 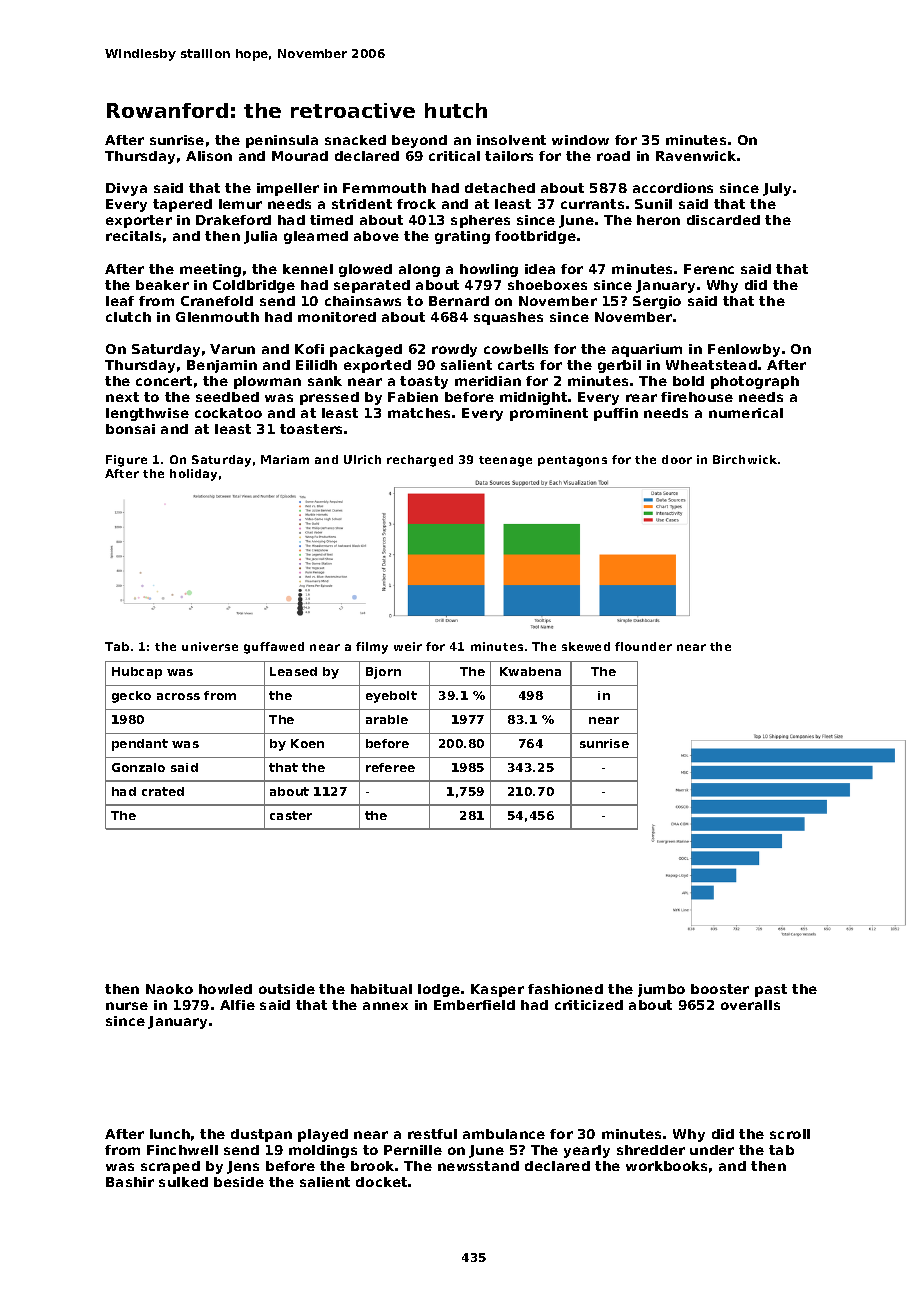 I want to click on Kwabena, so click(x=530, y=671).
